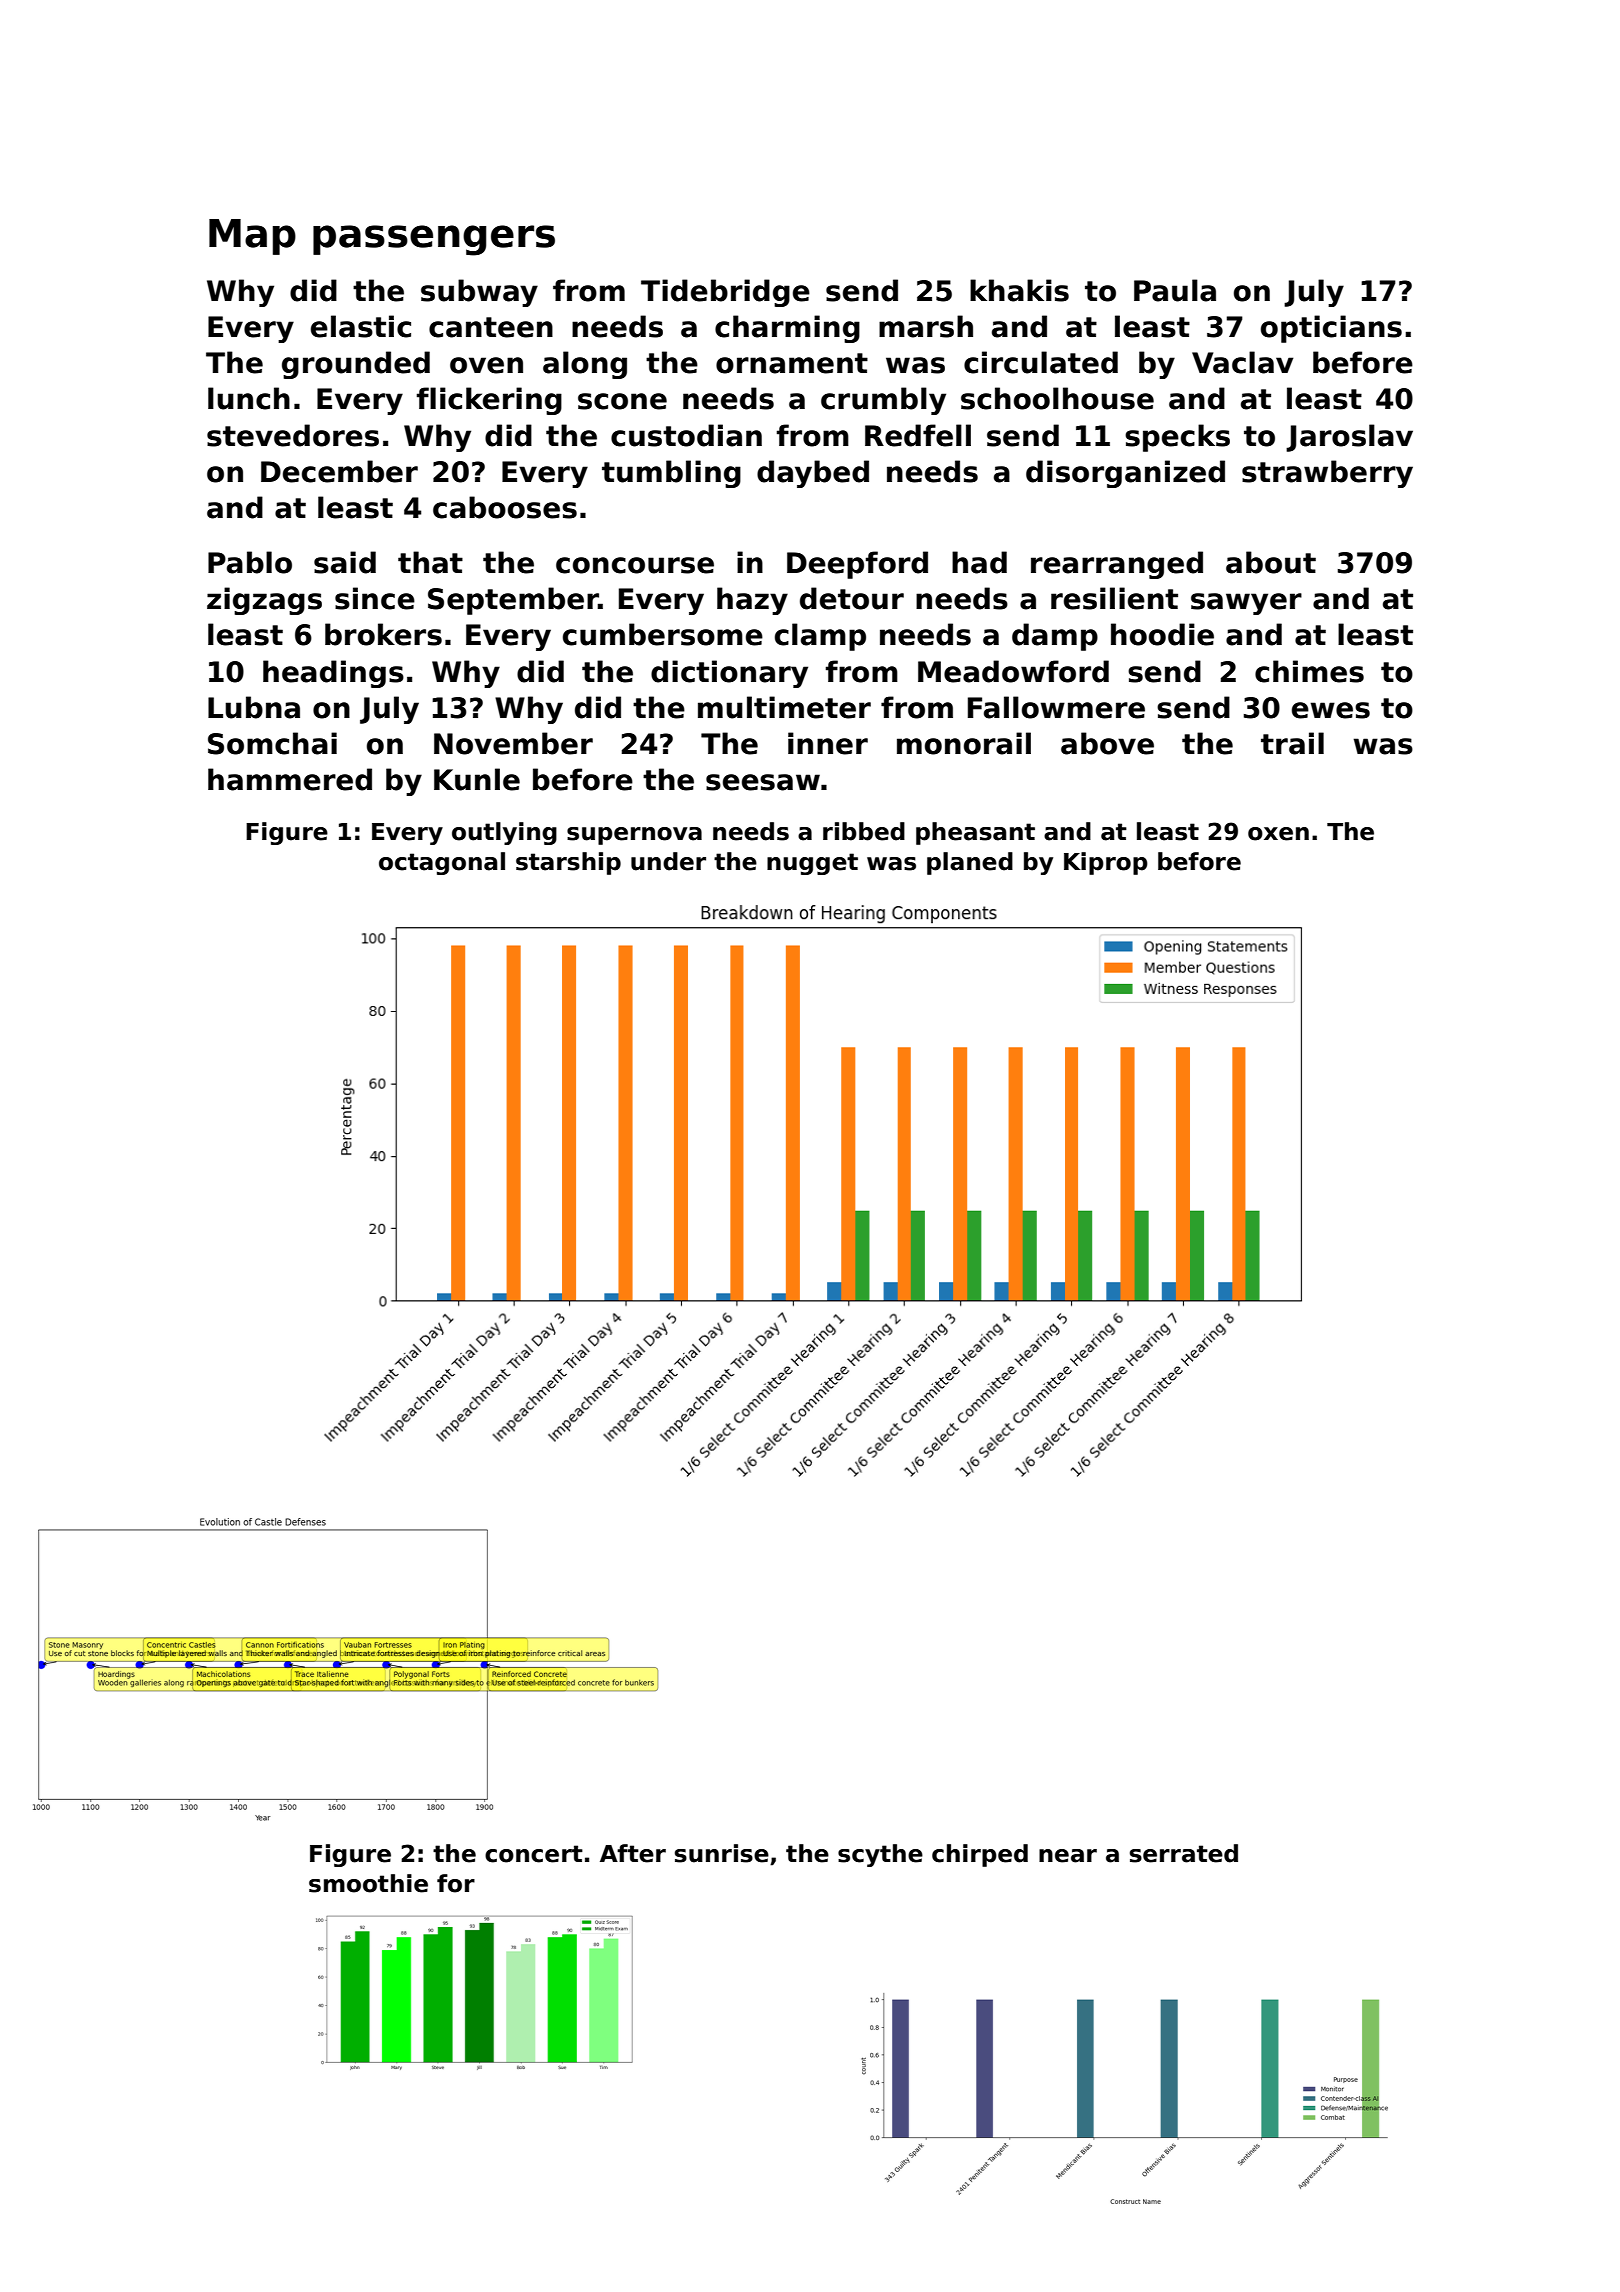 The image size is (1620, 2292). Describe the element at coordinates (668, 861) in the screenshot. I see `under` at that location.
